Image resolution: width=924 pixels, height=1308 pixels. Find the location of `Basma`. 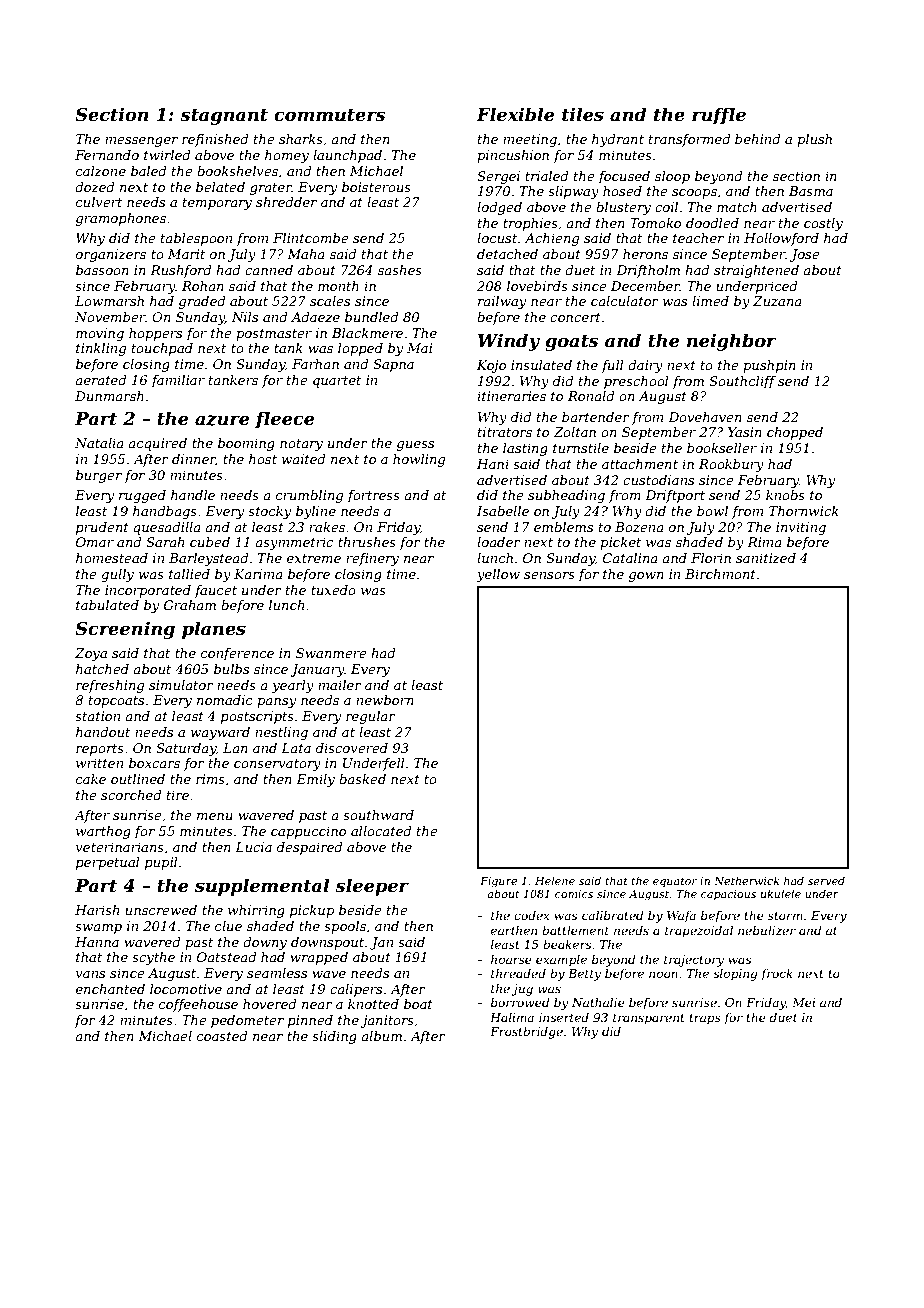

Basma is located at coordinates (811, 191).
